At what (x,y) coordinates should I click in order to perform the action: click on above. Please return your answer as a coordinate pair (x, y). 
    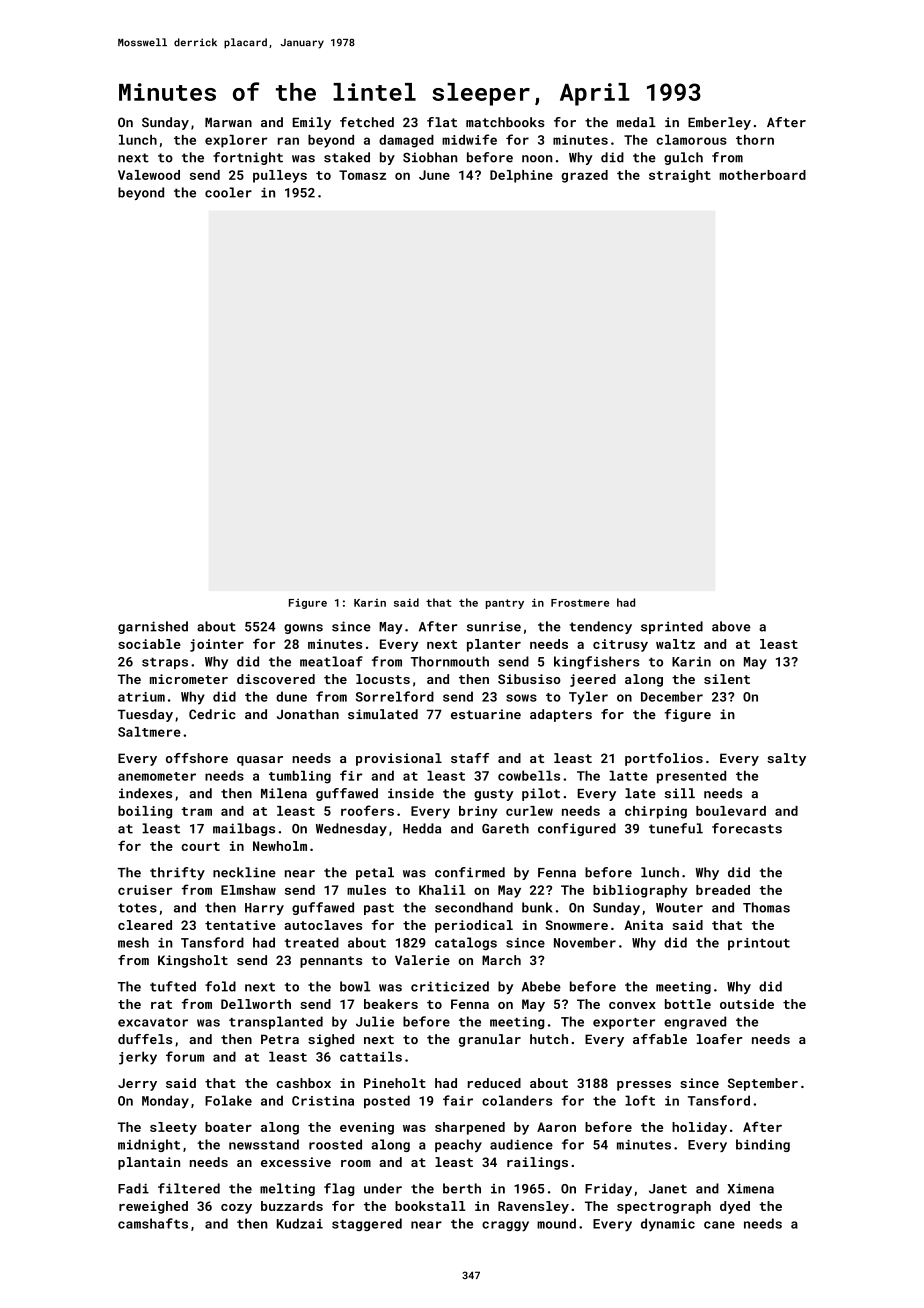
    Looking at the image, I should click on (731, 626).
